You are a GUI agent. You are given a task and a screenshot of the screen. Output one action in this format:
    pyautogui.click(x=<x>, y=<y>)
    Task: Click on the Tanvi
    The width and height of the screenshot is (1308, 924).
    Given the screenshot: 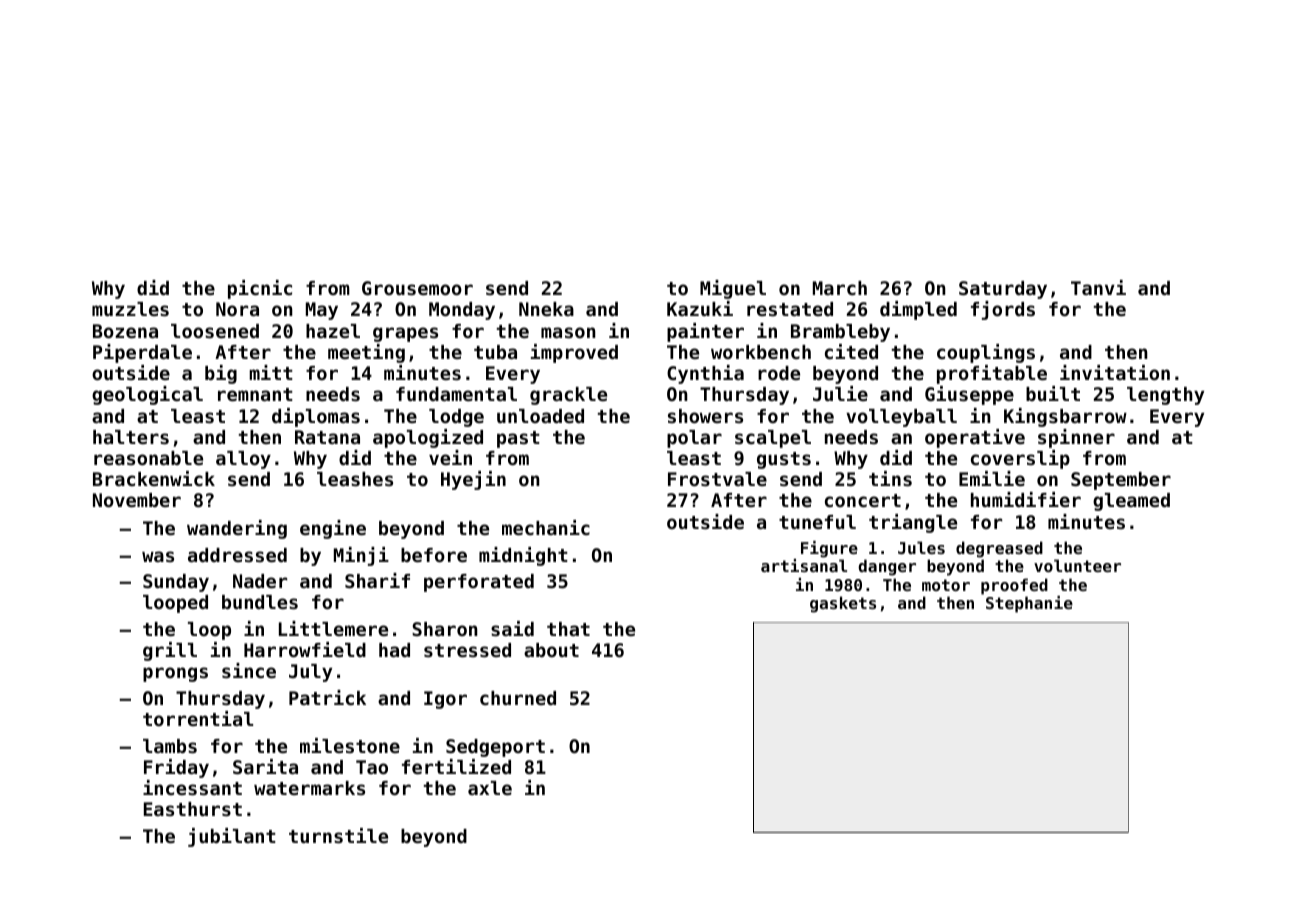 What is the action you would take?
    pyautogui.click(x=1098, y=287)
